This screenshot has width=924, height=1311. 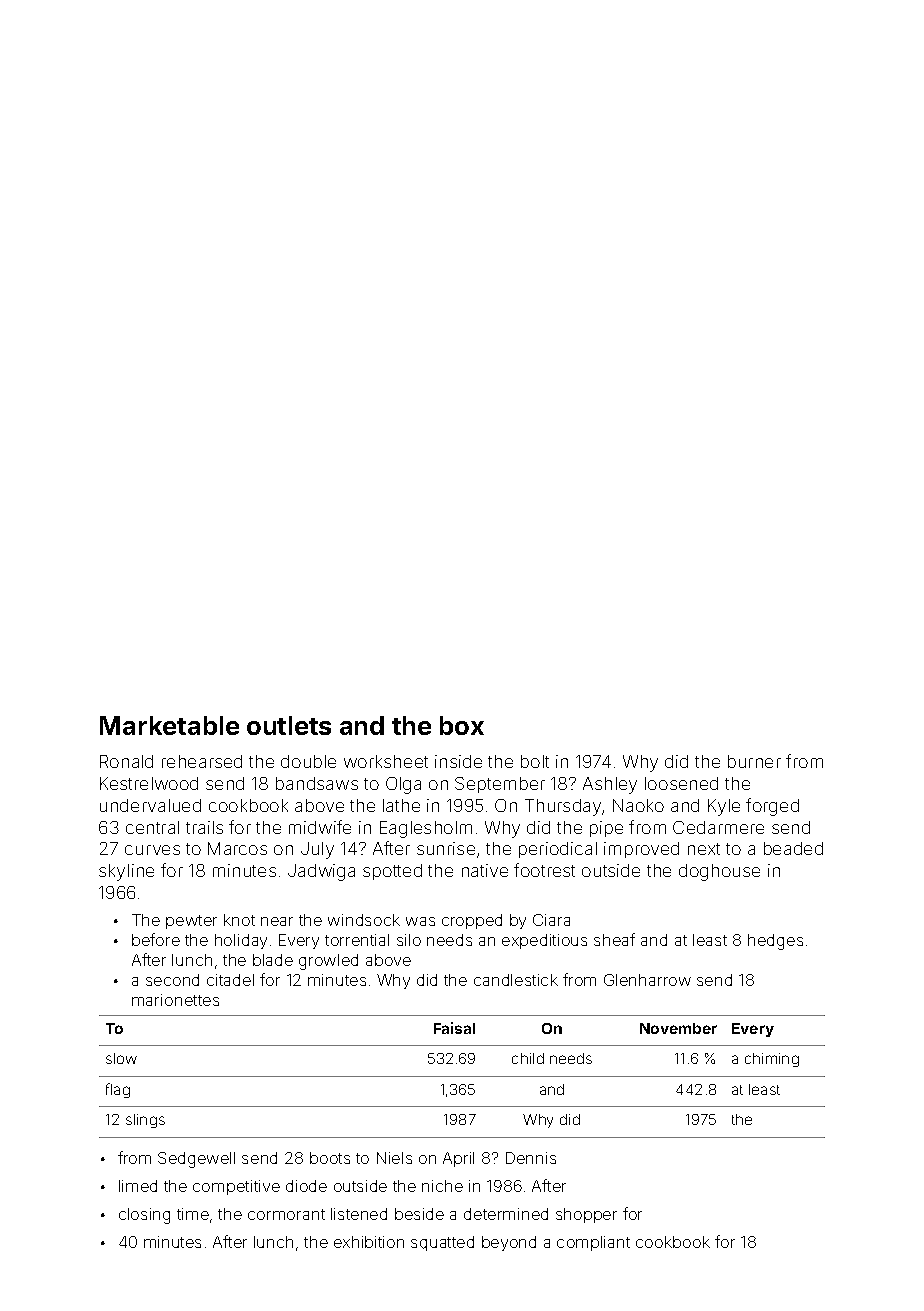 I want to click on beyond, so click(x=509, y=1243).
